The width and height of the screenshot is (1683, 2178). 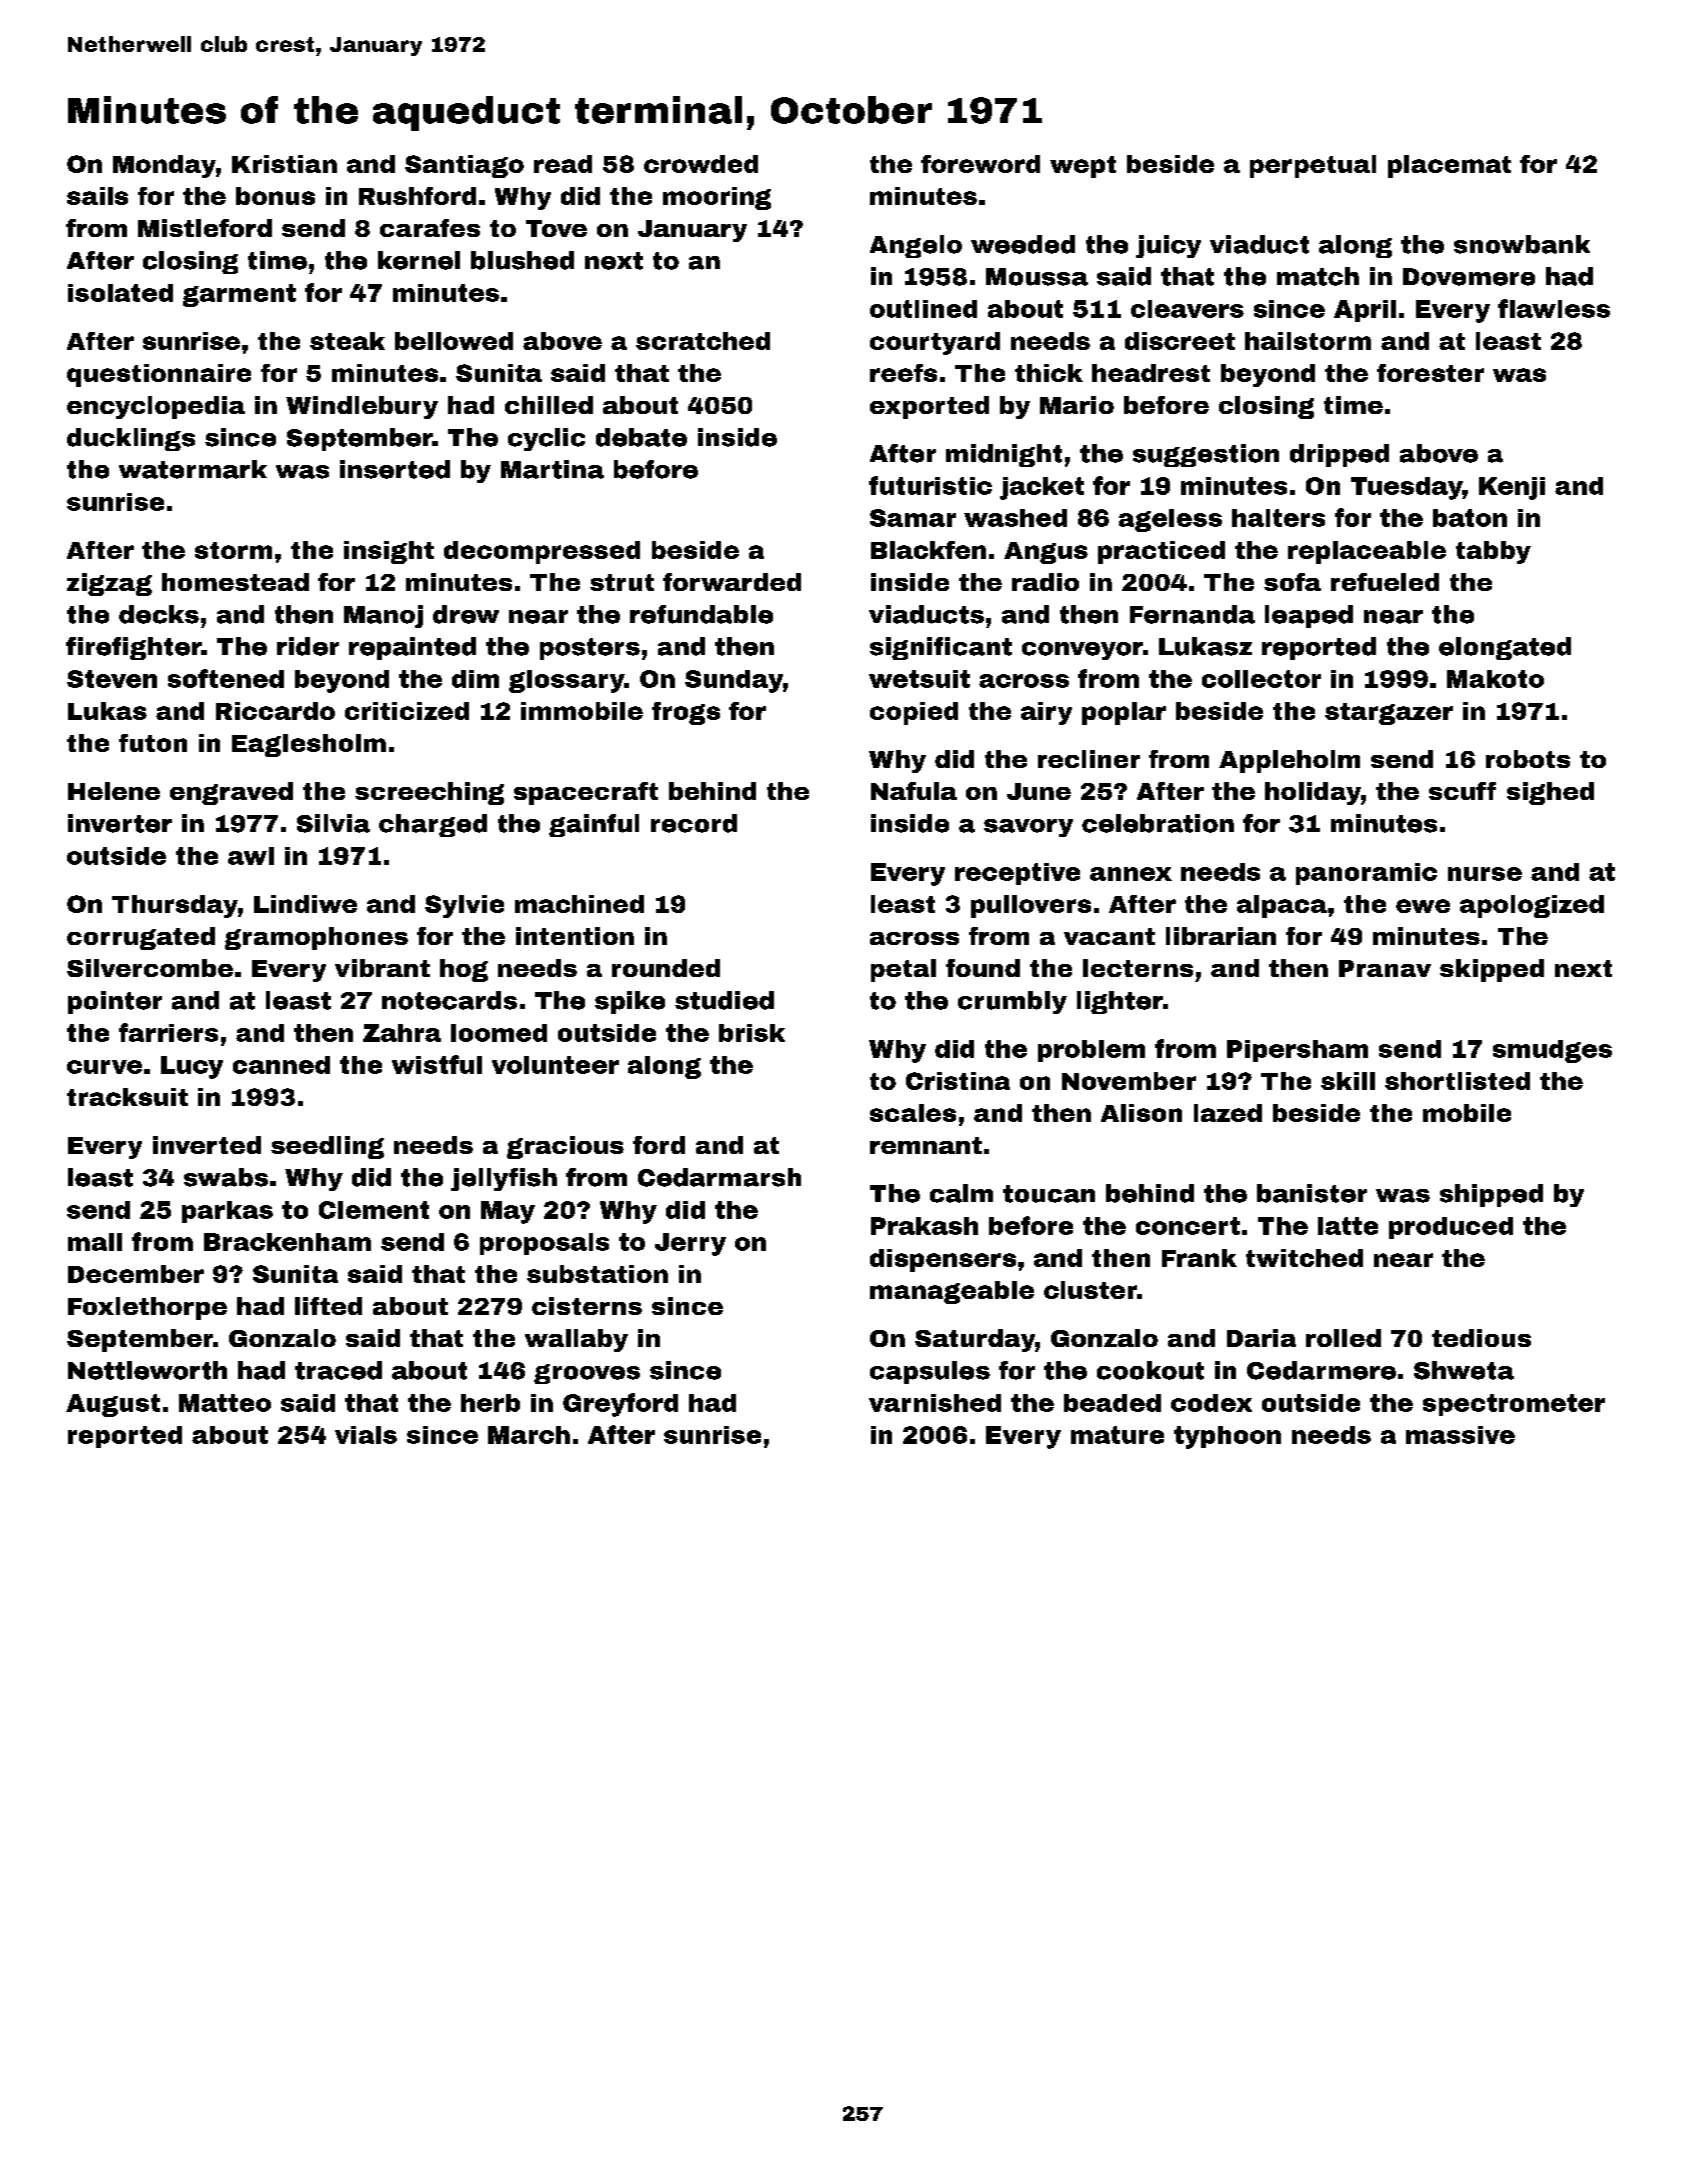 What do you see at coordinates (382, 968) in the screenshot?
I see `vibrant` at bounding box center [382, 968].
